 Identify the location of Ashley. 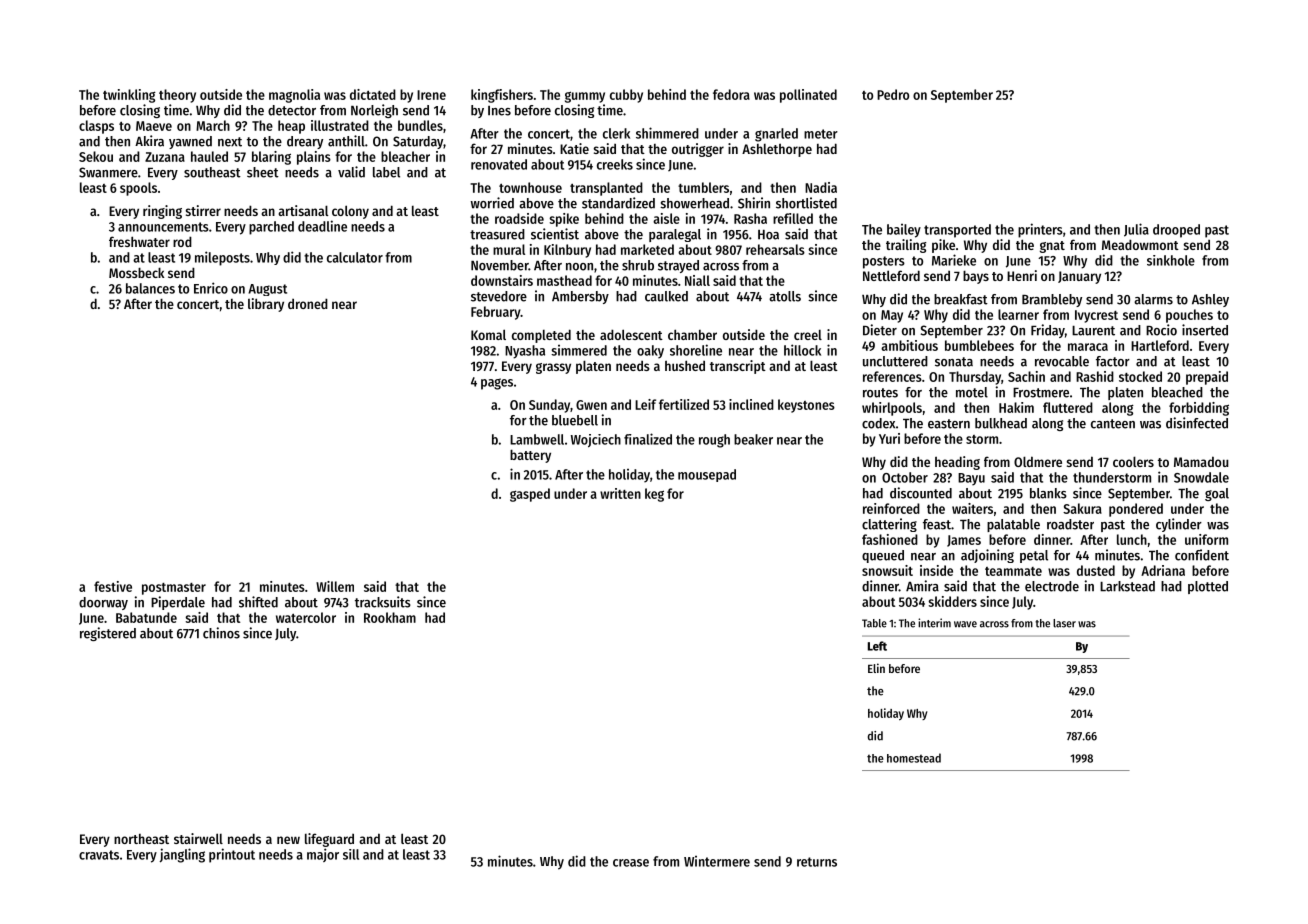
(1210, 300).
